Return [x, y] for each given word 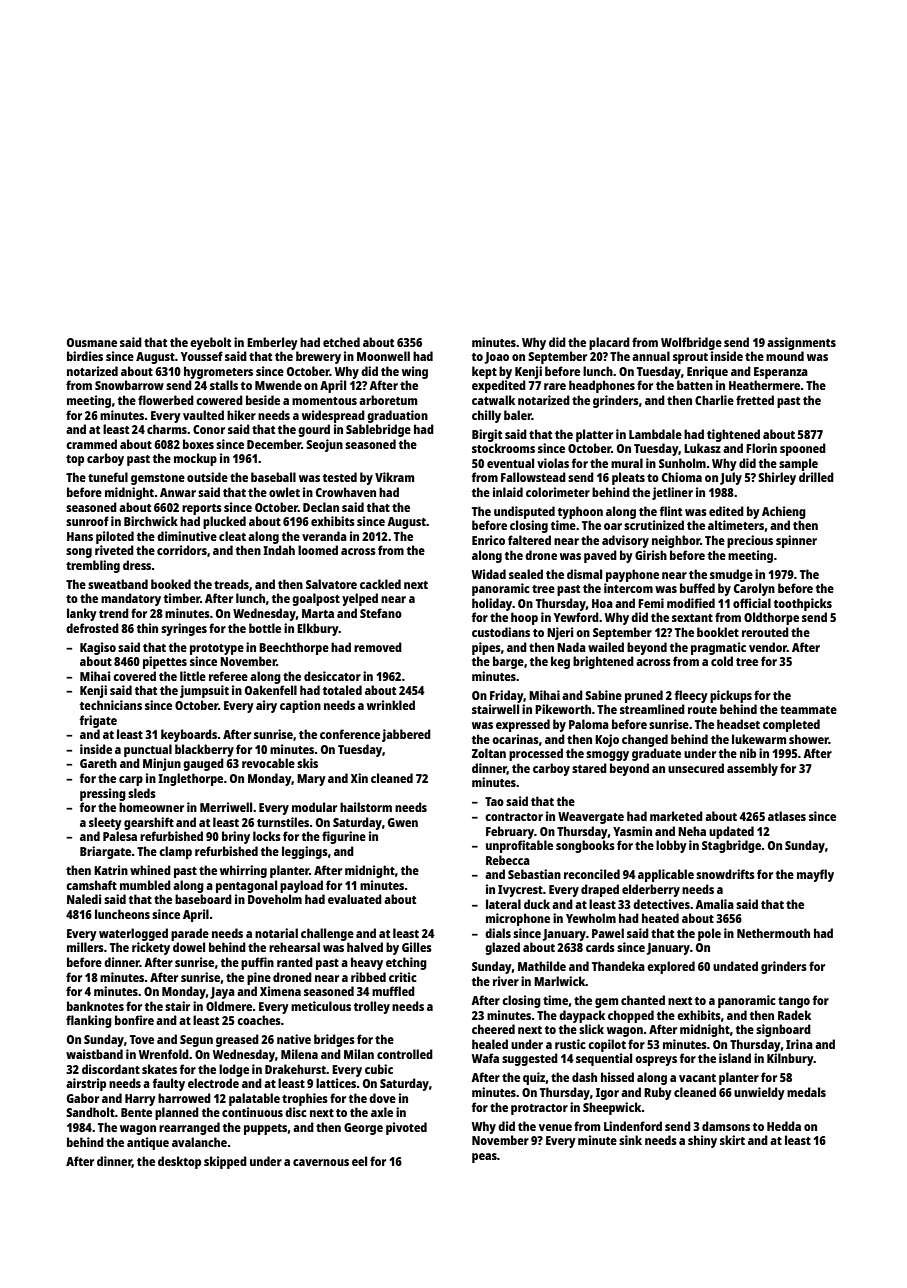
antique [148, 1143]
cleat [232, 536]
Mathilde [542, 966]
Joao [497, 358]
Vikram [394, 477]
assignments [801, 343]
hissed [617, 1077]
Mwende [278, 385]
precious [750, 541]
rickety [151, 948]
